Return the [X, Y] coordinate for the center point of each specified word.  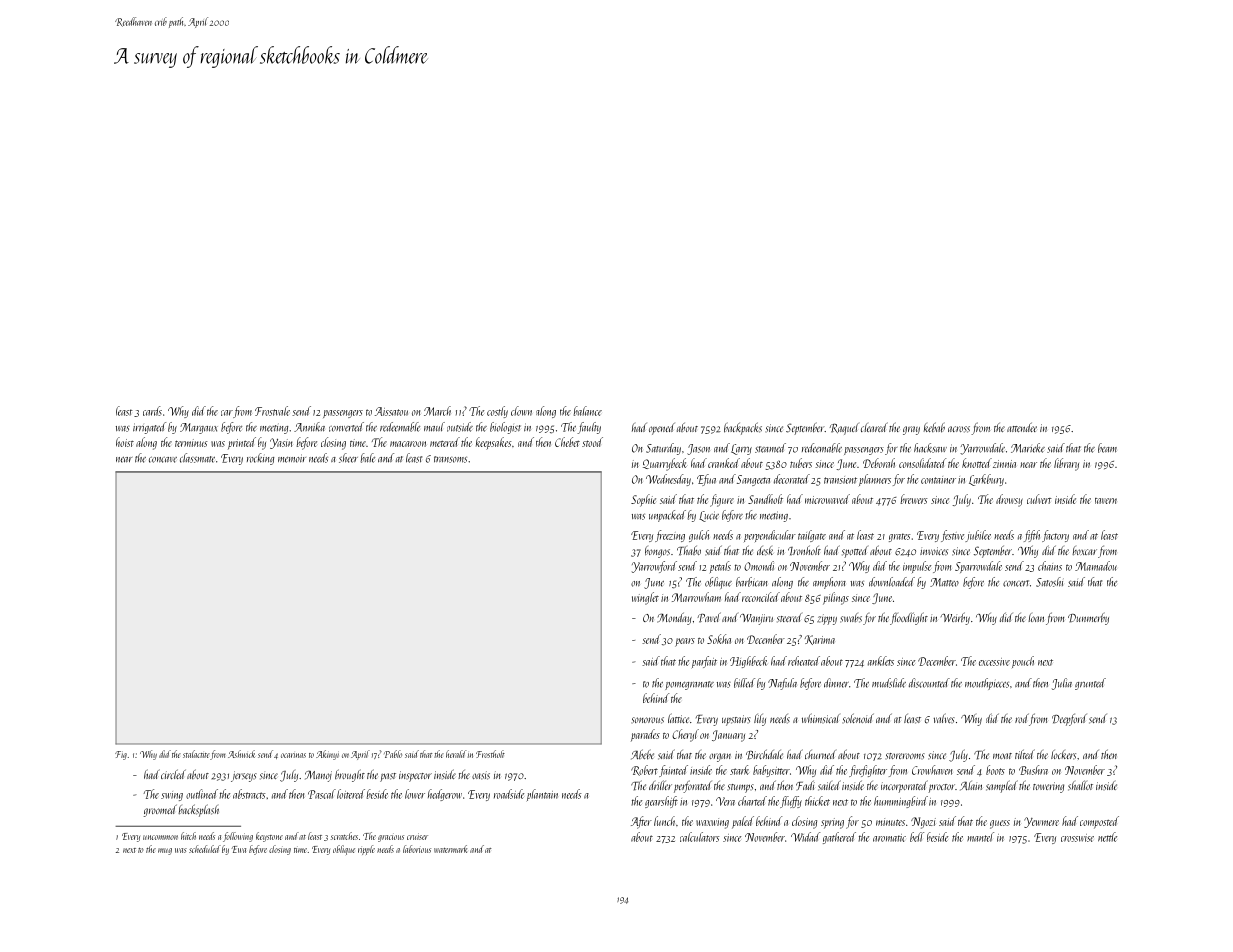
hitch [188, 836]
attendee [1022, 427]
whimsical [821, 718]
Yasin [281, 443]
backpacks [743, 428]
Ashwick [241, 754]
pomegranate [689, 685]
